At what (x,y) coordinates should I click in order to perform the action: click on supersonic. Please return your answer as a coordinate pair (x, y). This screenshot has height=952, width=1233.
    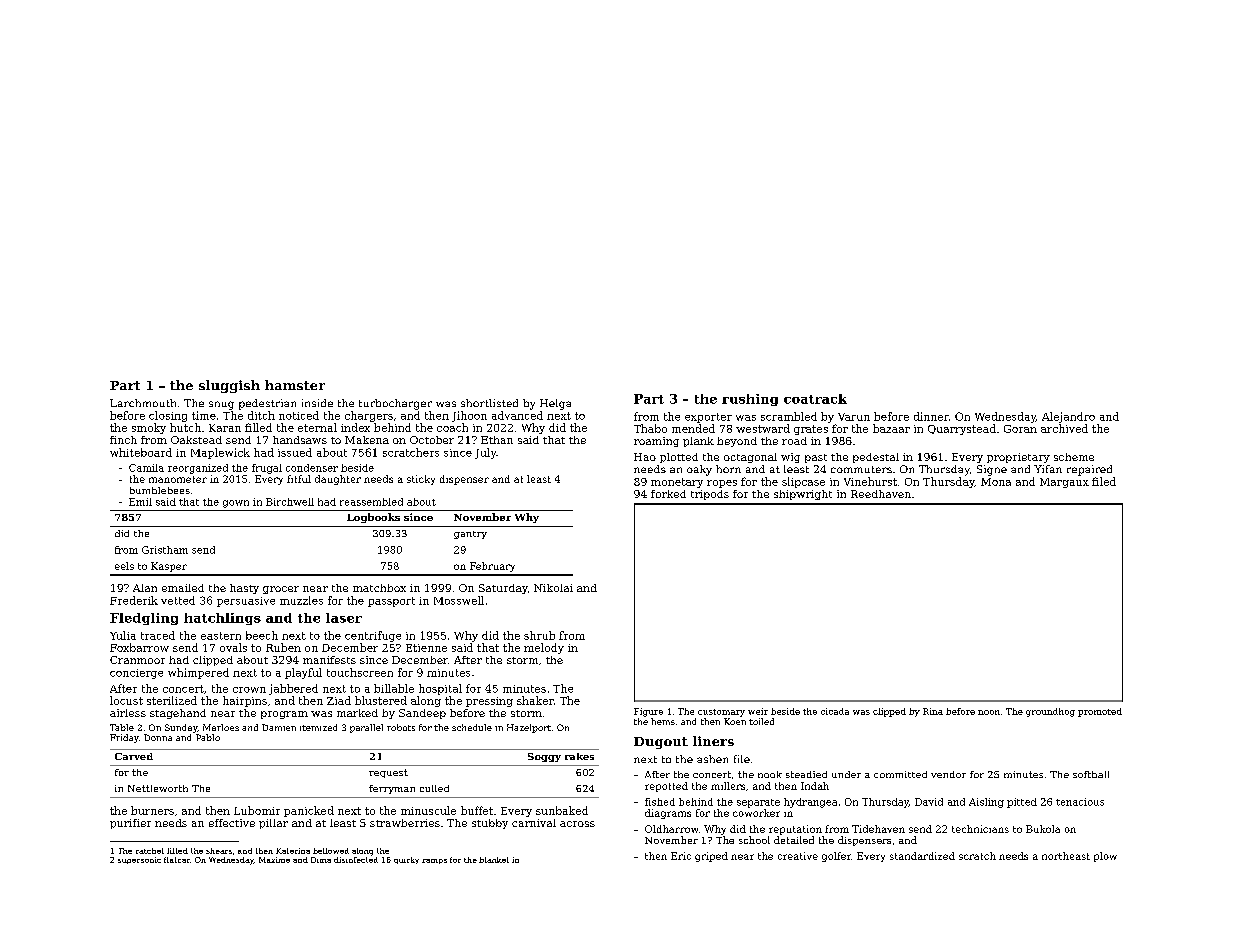
    Looking at the image, I should click on (139, 860).
